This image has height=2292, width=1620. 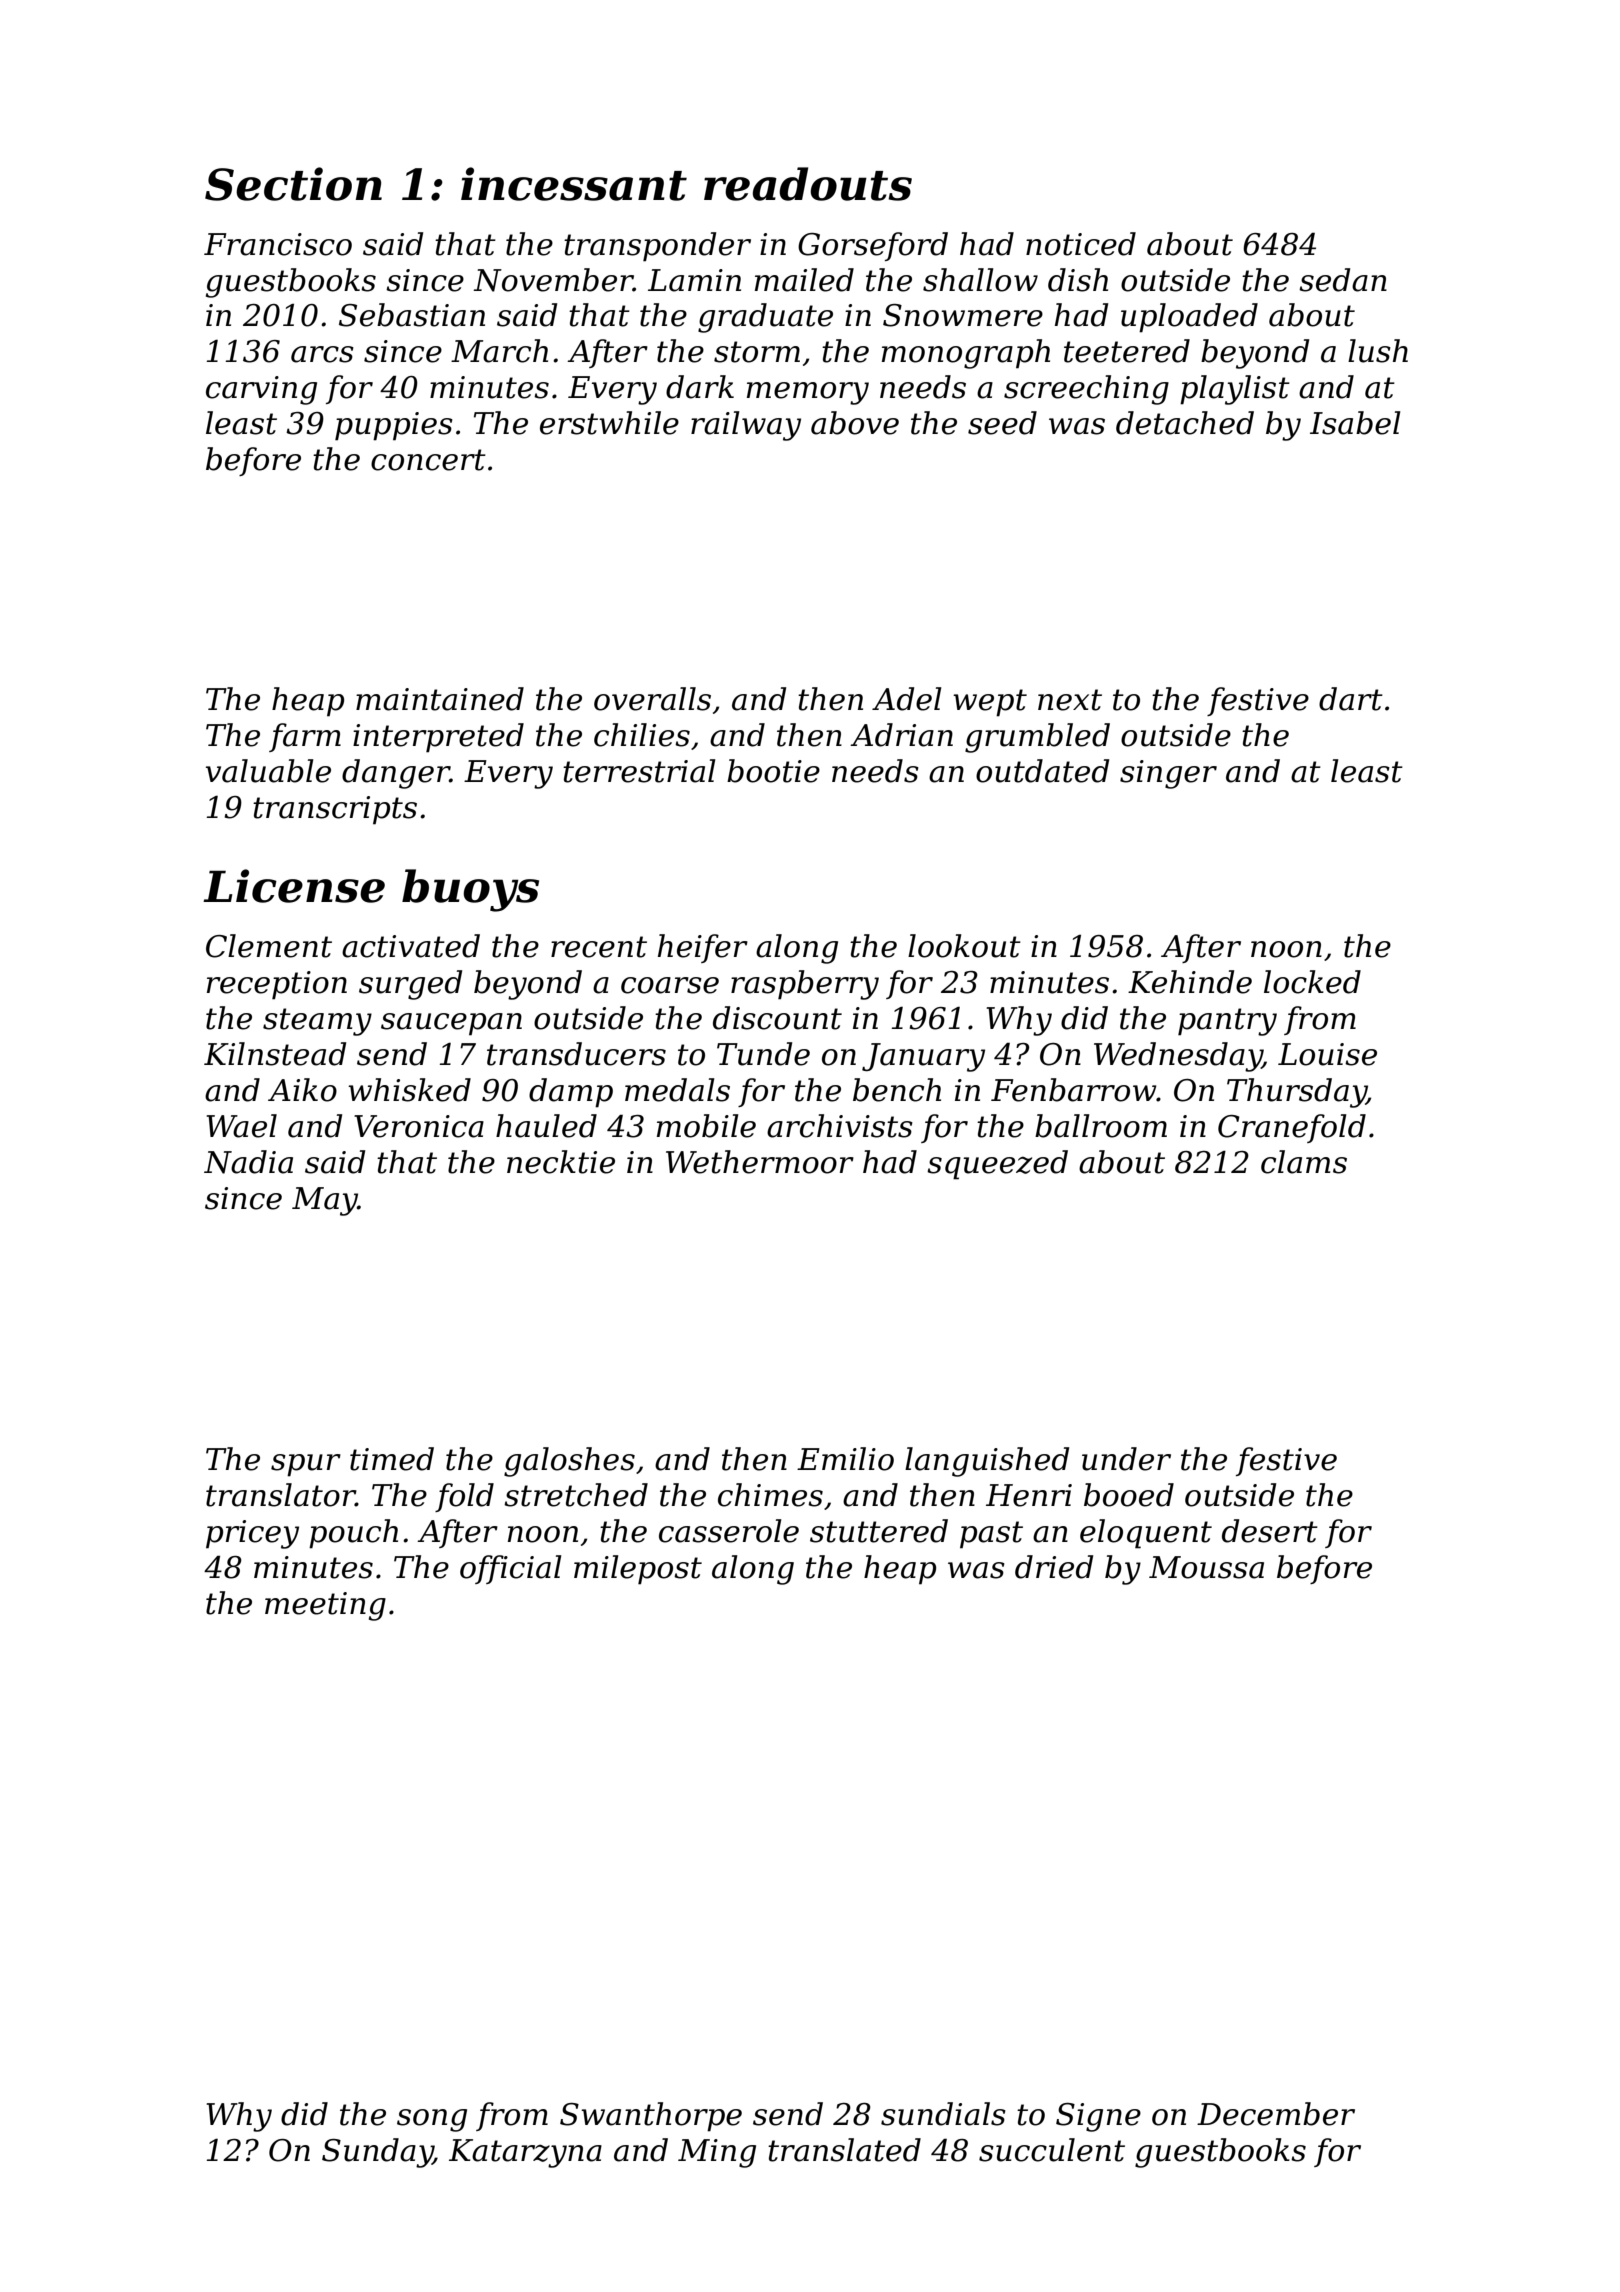 I want to click on Sunday, so click(x=377, y=2153).
